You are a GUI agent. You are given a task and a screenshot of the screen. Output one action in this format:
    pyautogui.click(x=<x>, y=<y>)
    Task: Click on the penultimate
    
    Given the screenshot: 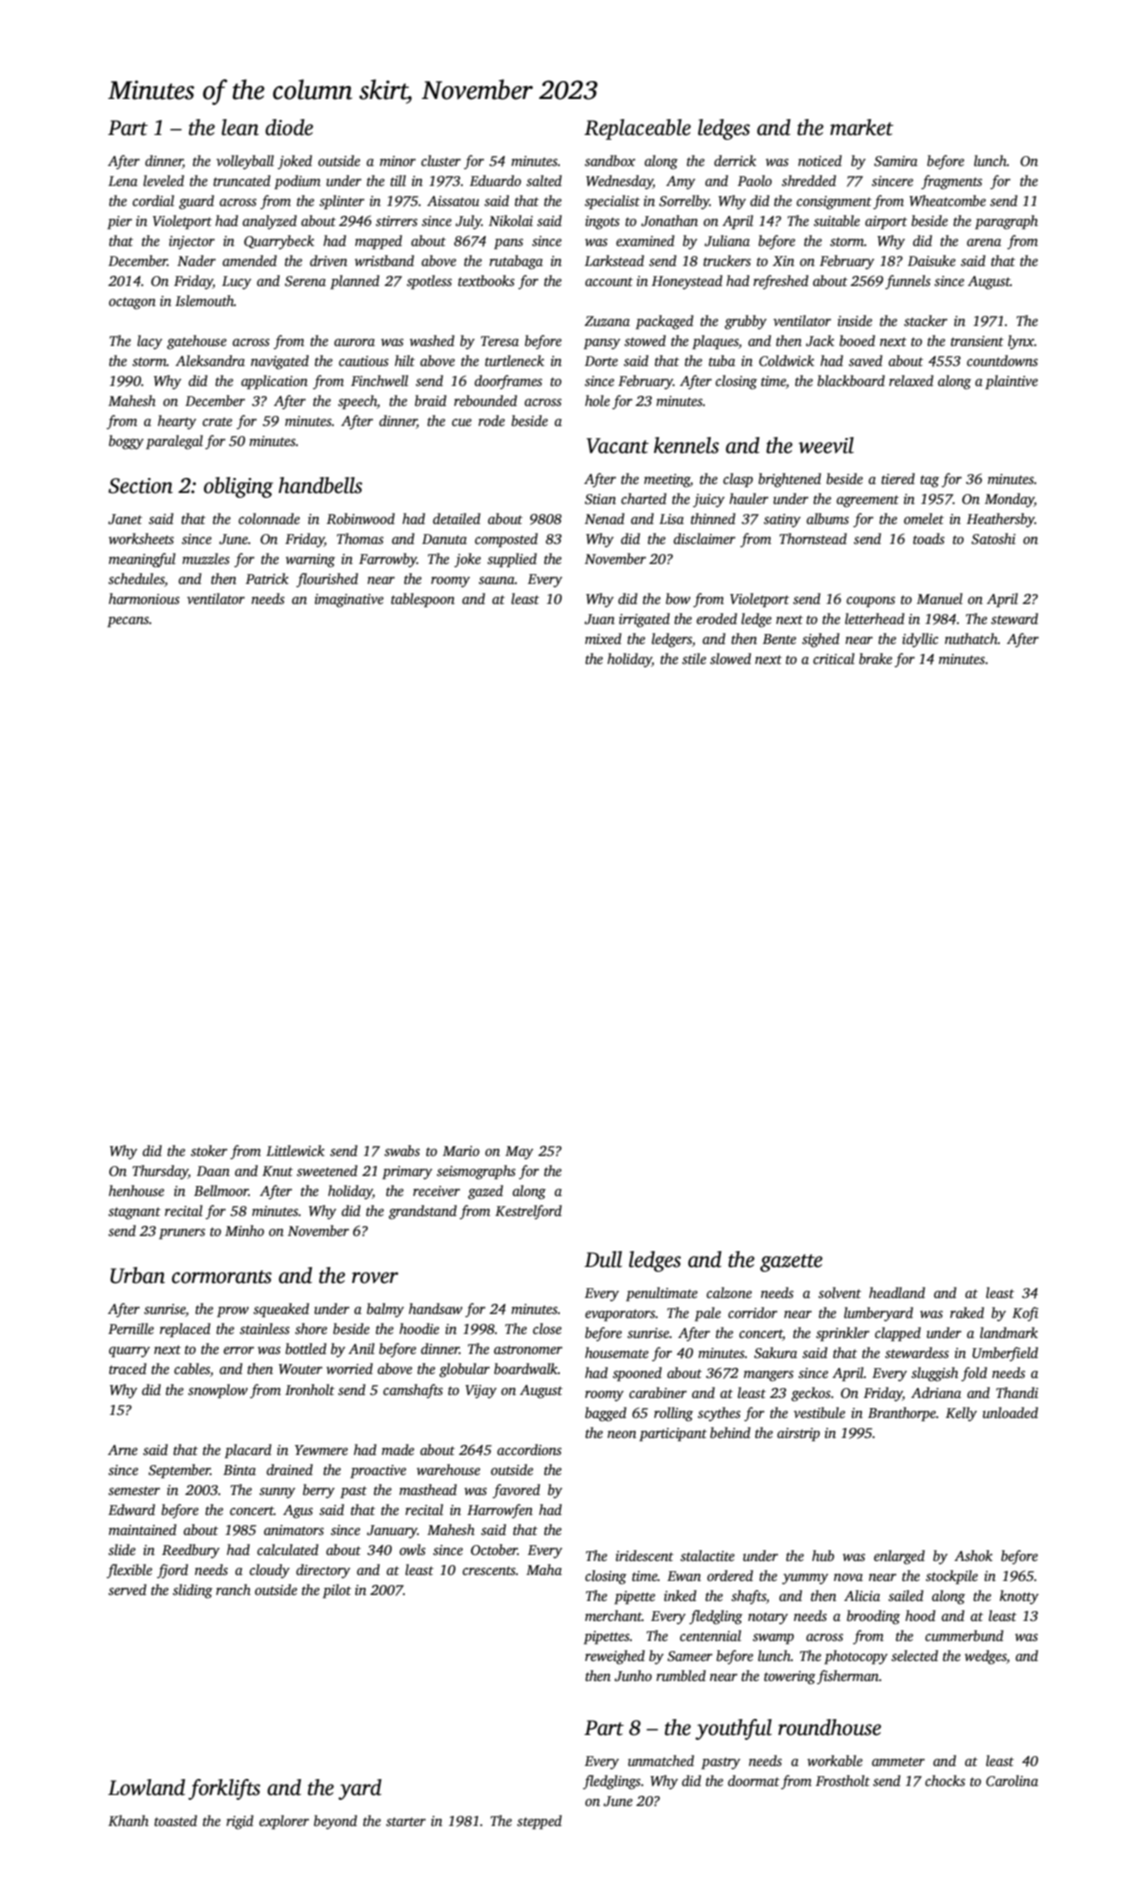 What is the action you would take?
    pyautogui.click(x=662, y=1294)
